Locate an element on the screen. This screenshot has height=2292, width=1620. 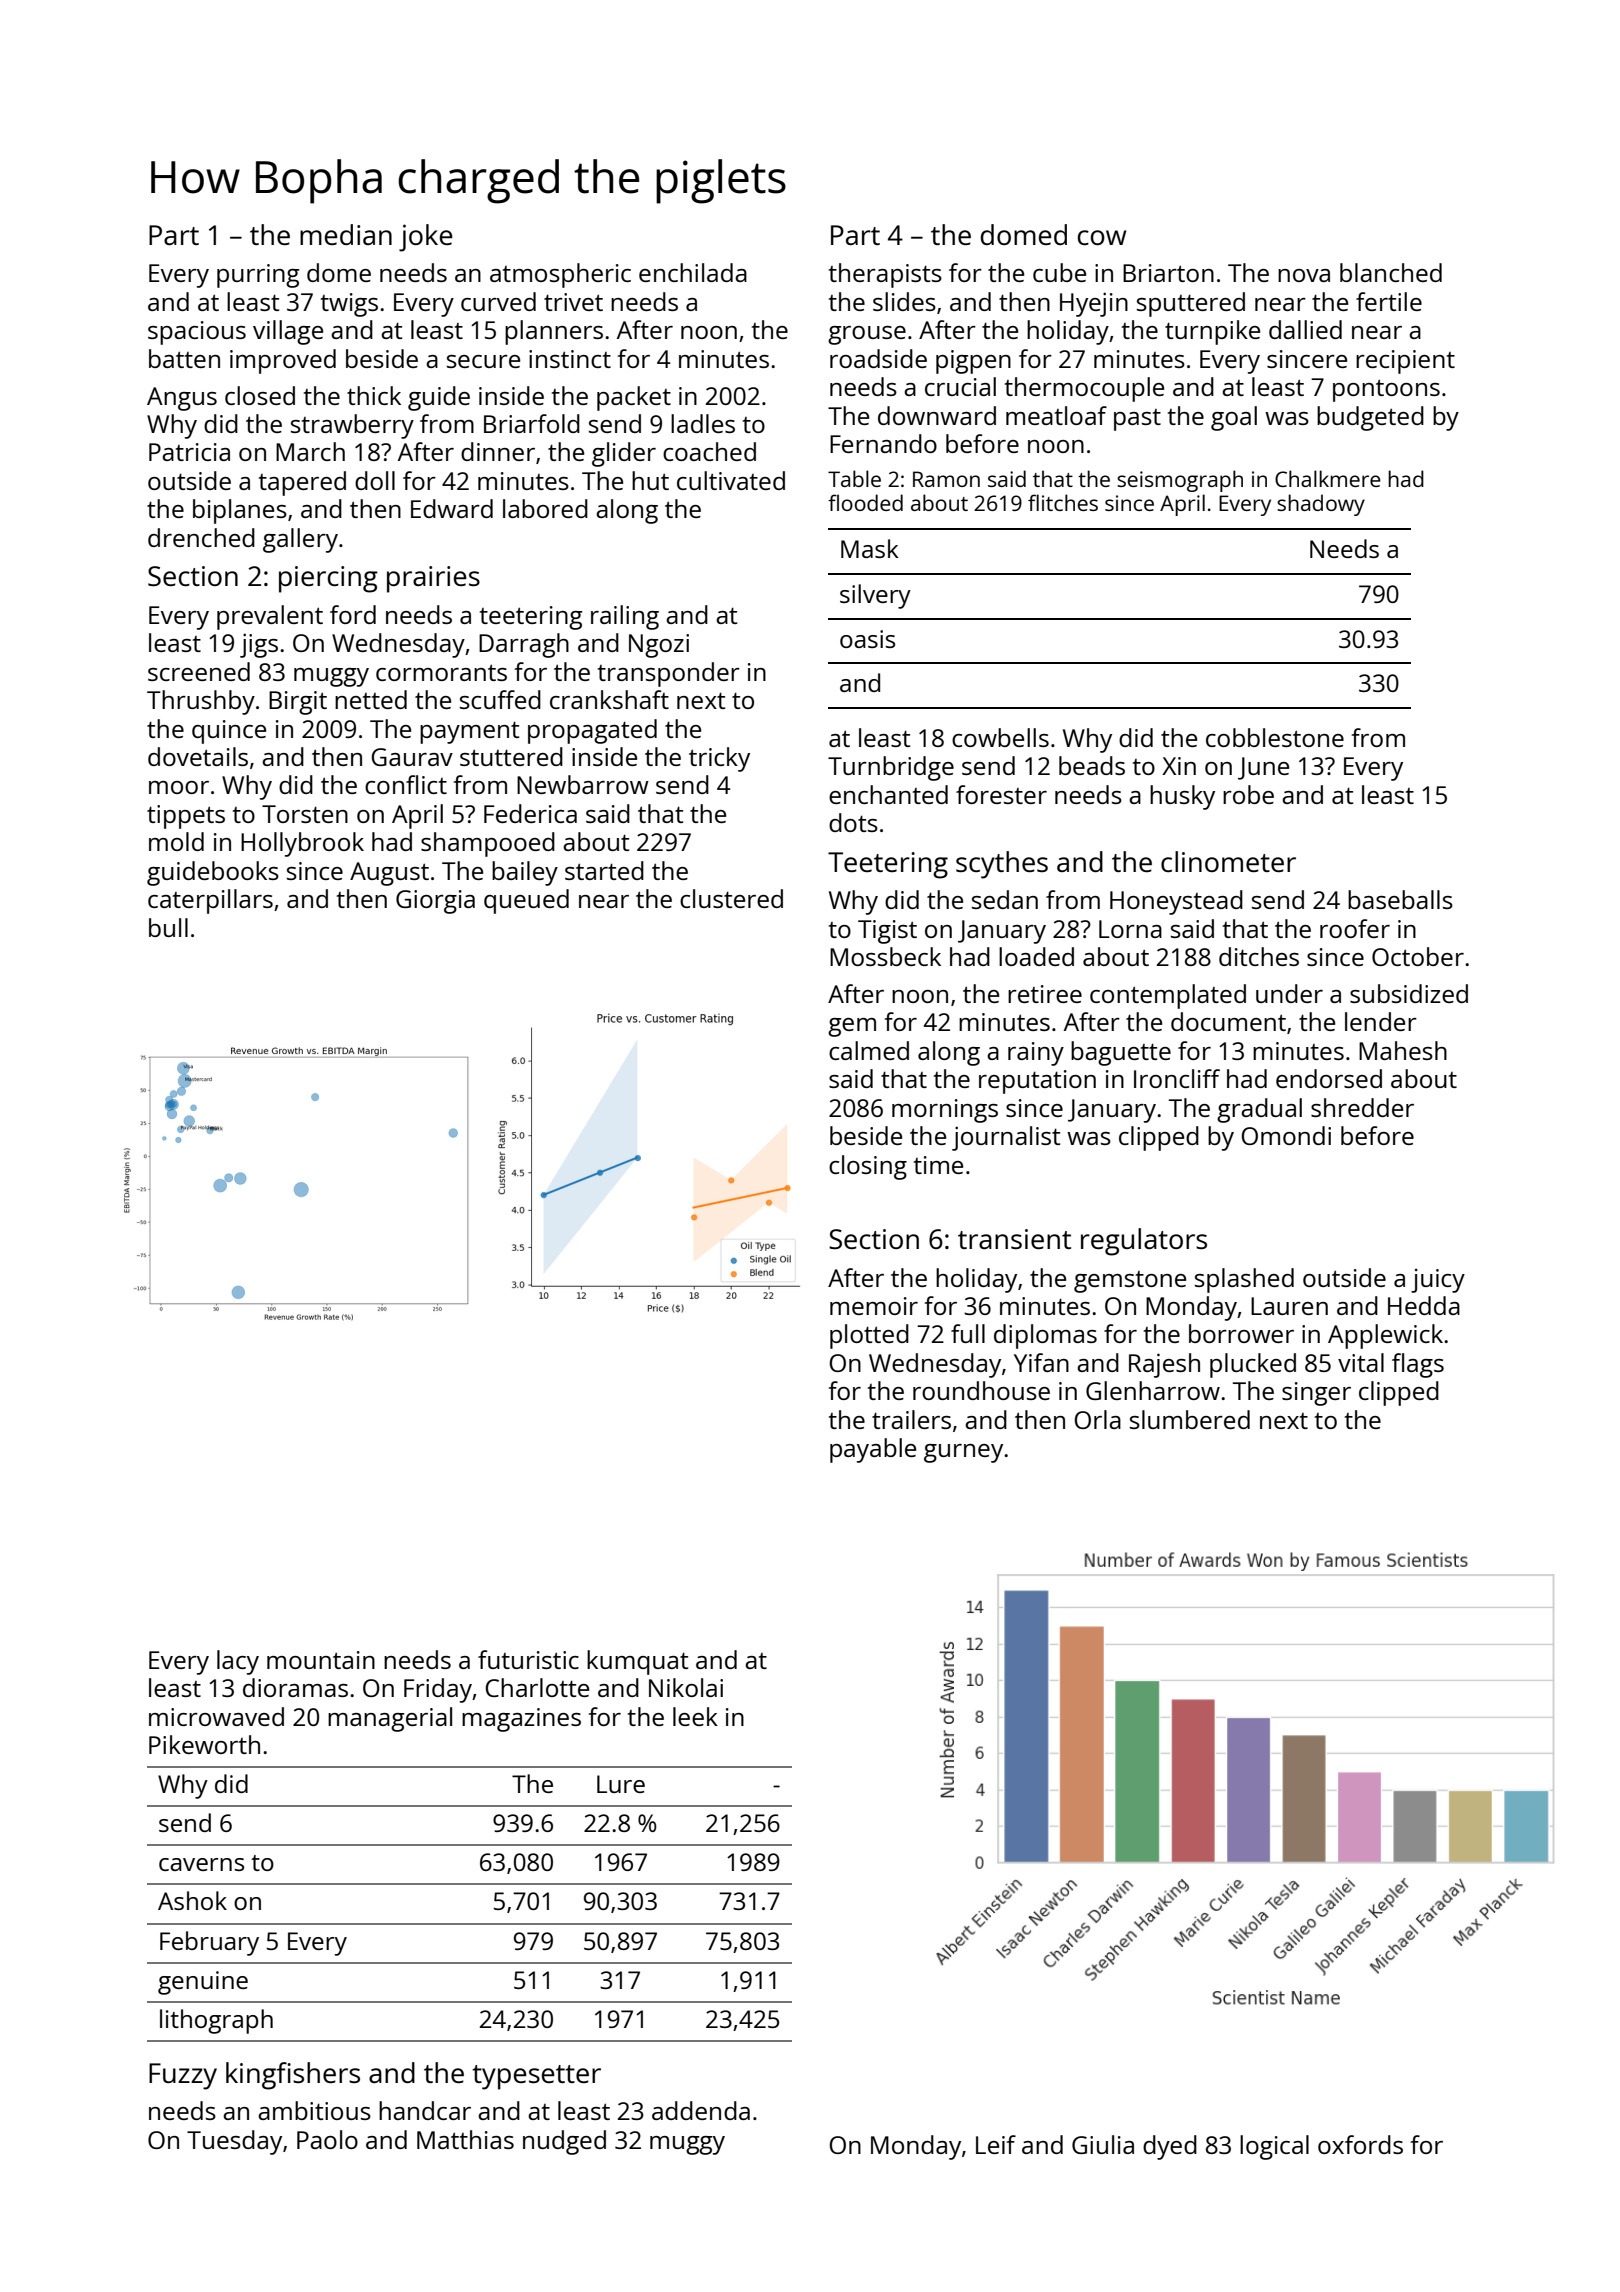
village is located at coordinates (288, 332).
